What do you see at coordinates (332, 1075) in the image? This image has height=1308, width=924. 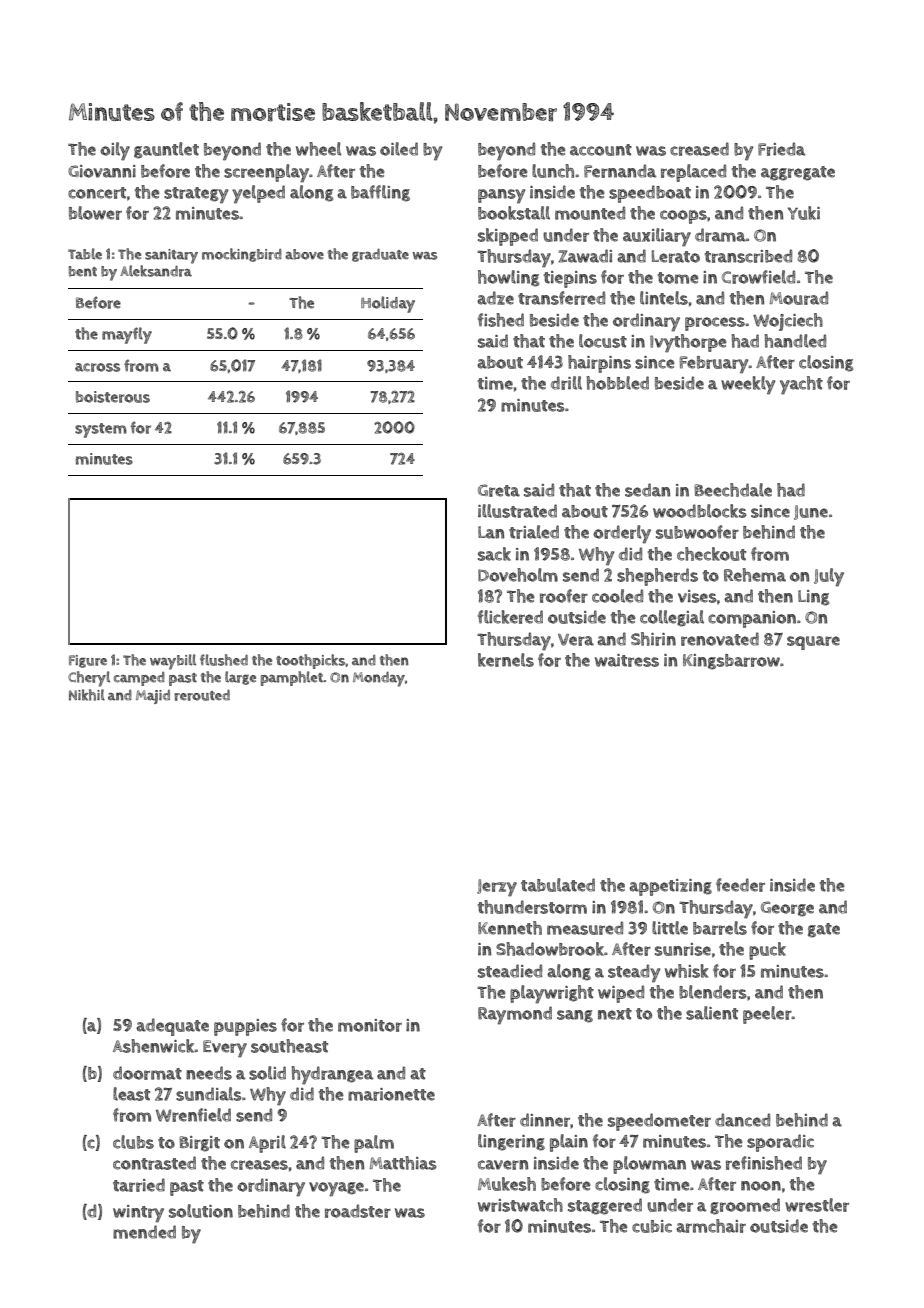 I see `hydrangea` at bounding box center [332, 1075].
